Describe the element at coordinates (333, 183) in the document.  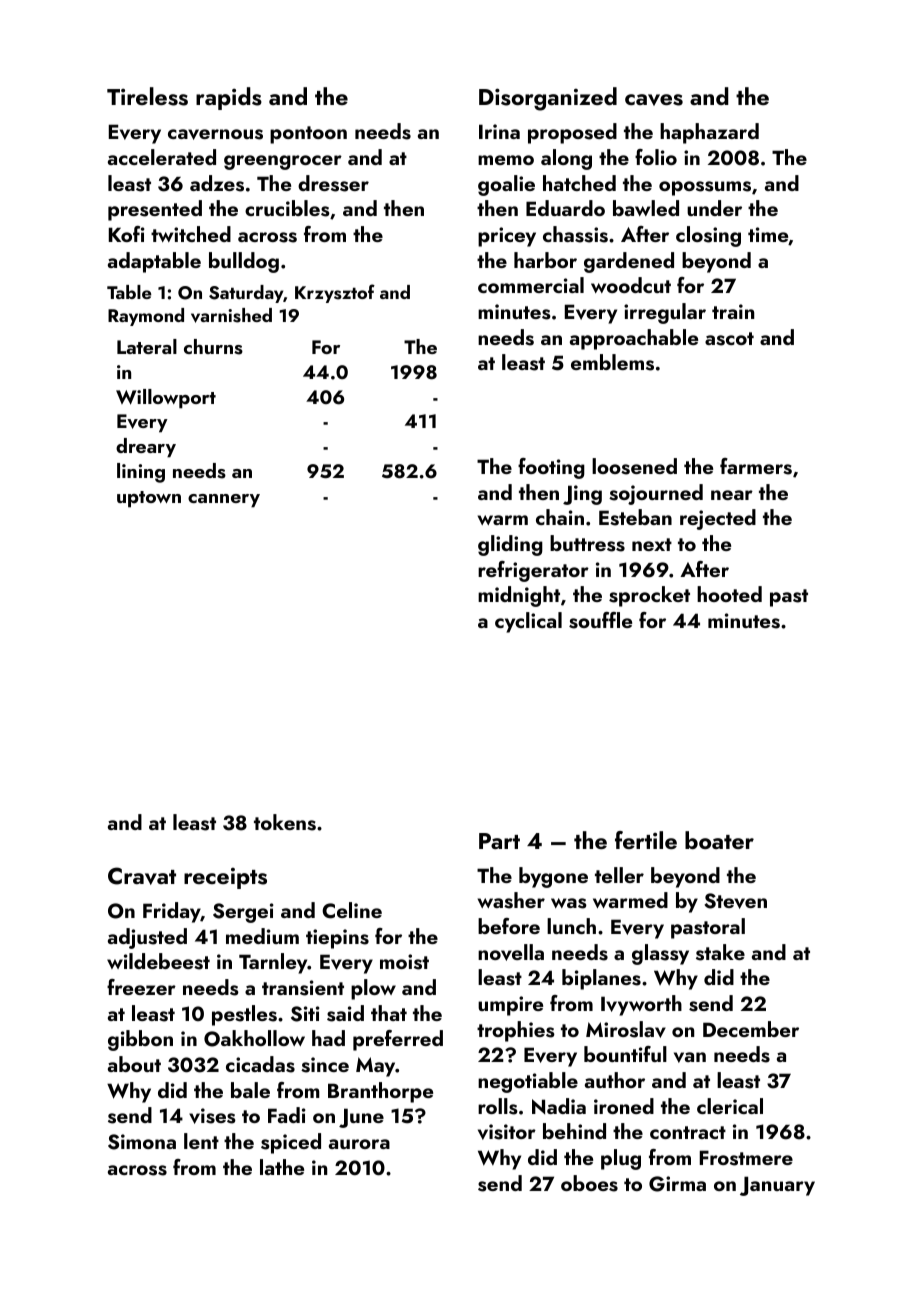
I see `dresser` at that location.
